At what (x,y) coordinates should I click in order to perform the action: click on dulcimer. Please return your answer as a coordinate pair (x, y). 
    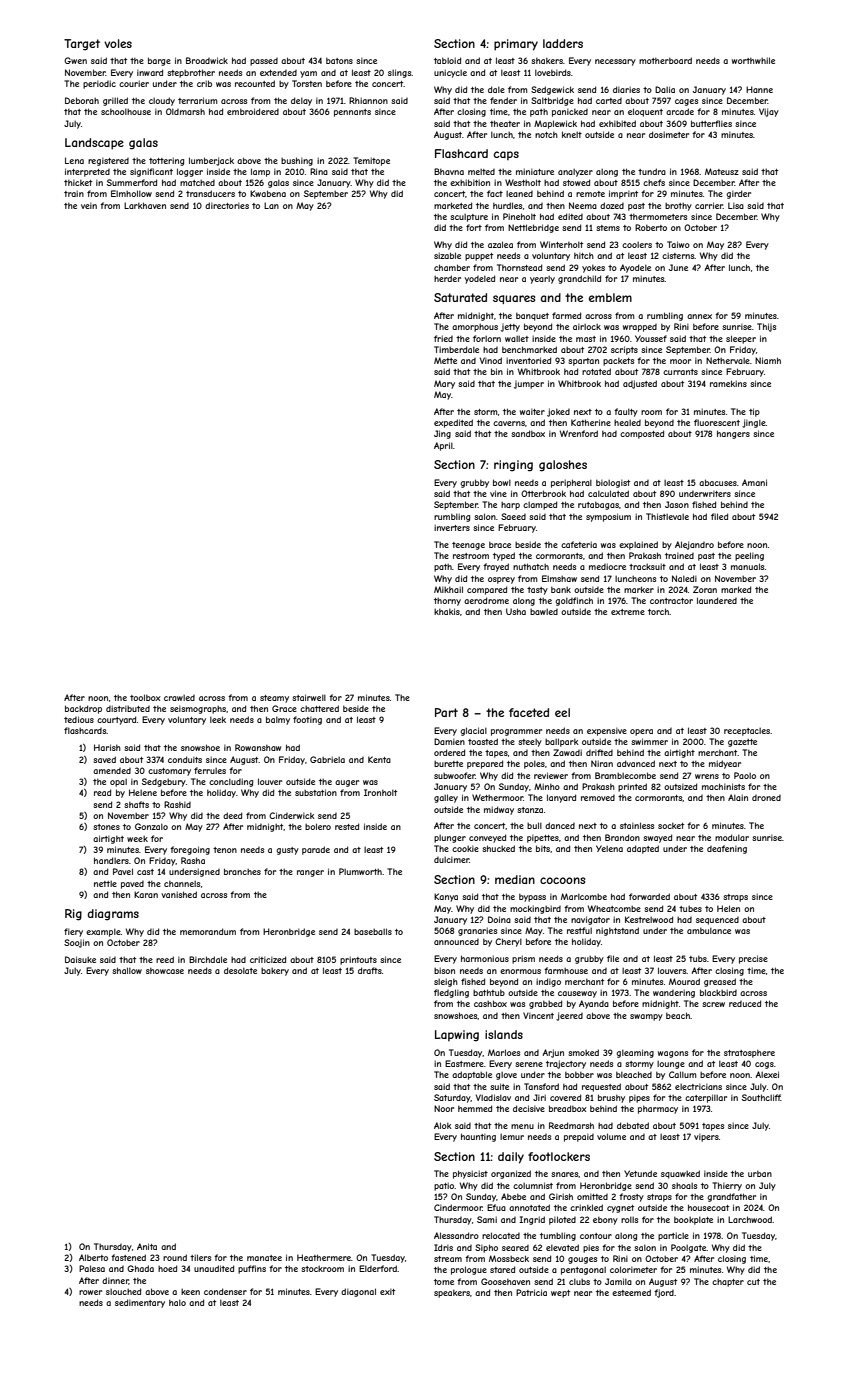
    Looking at the image, I should click on (451, 860).
